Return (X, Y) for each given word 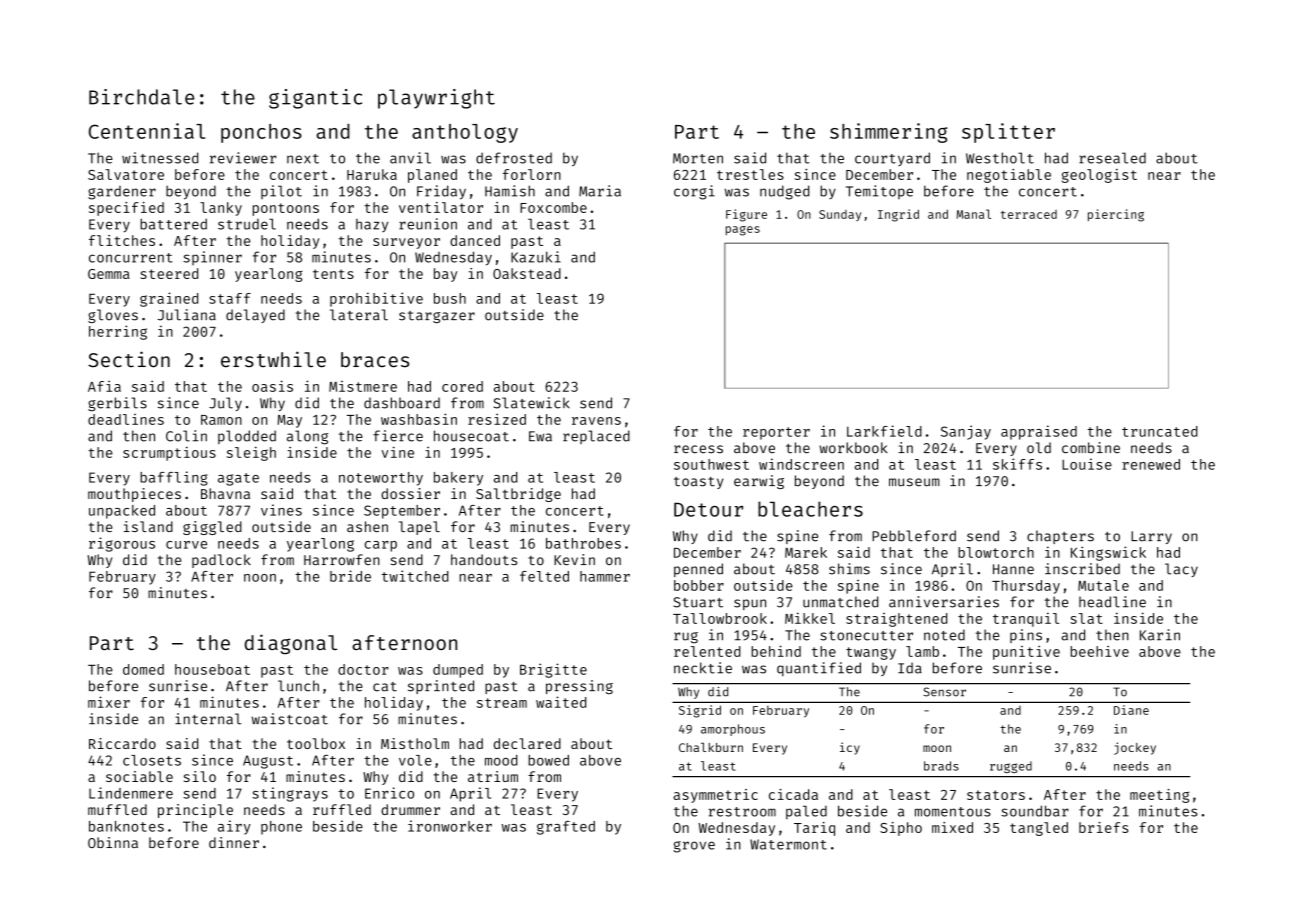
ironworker (450, 826)
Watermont (788, 844)
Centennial (147, 131)
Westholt (1000, 158)
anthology (465, 133)
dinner (234, 842)
